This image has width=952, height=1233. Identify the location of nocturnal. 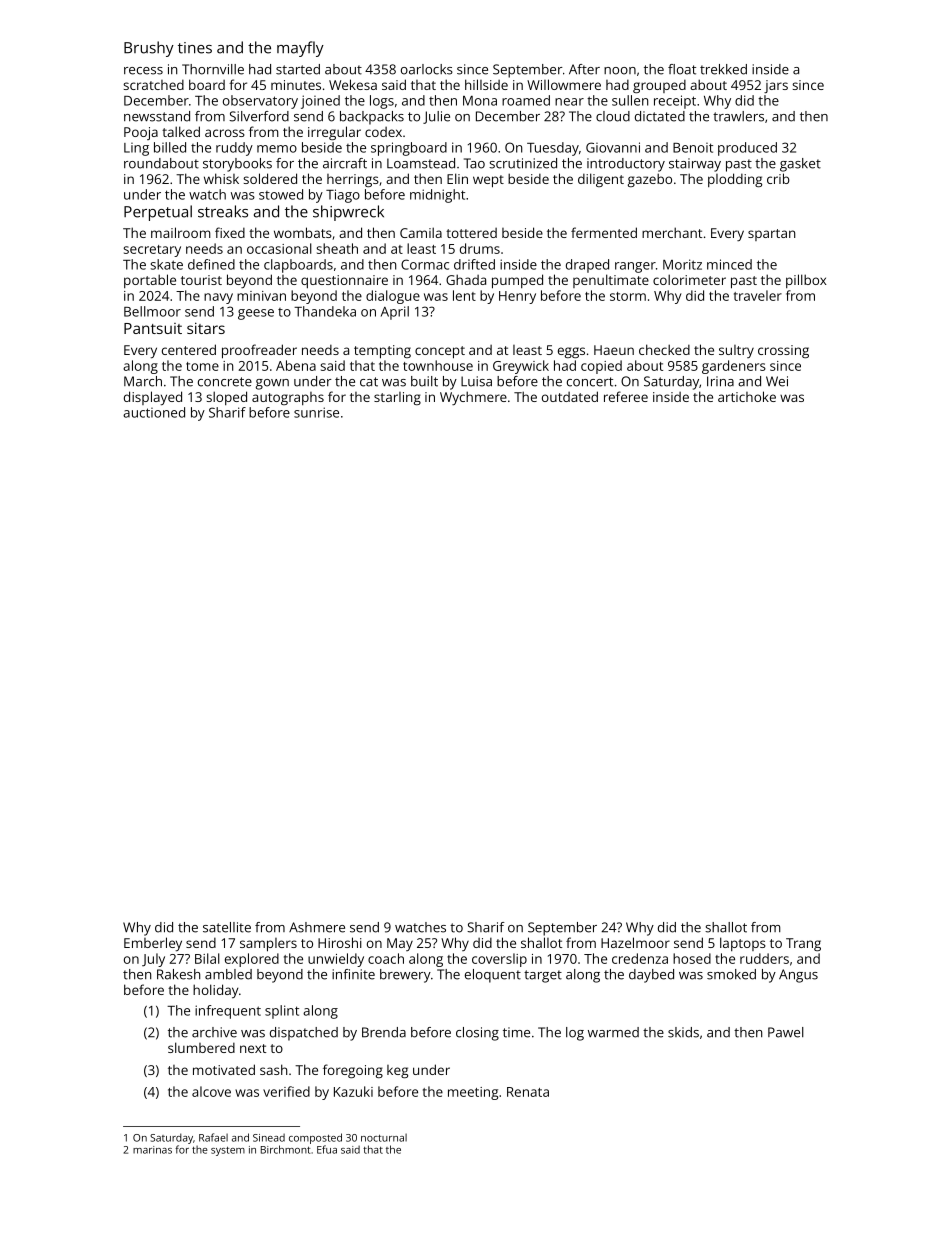
(384, 1138).
